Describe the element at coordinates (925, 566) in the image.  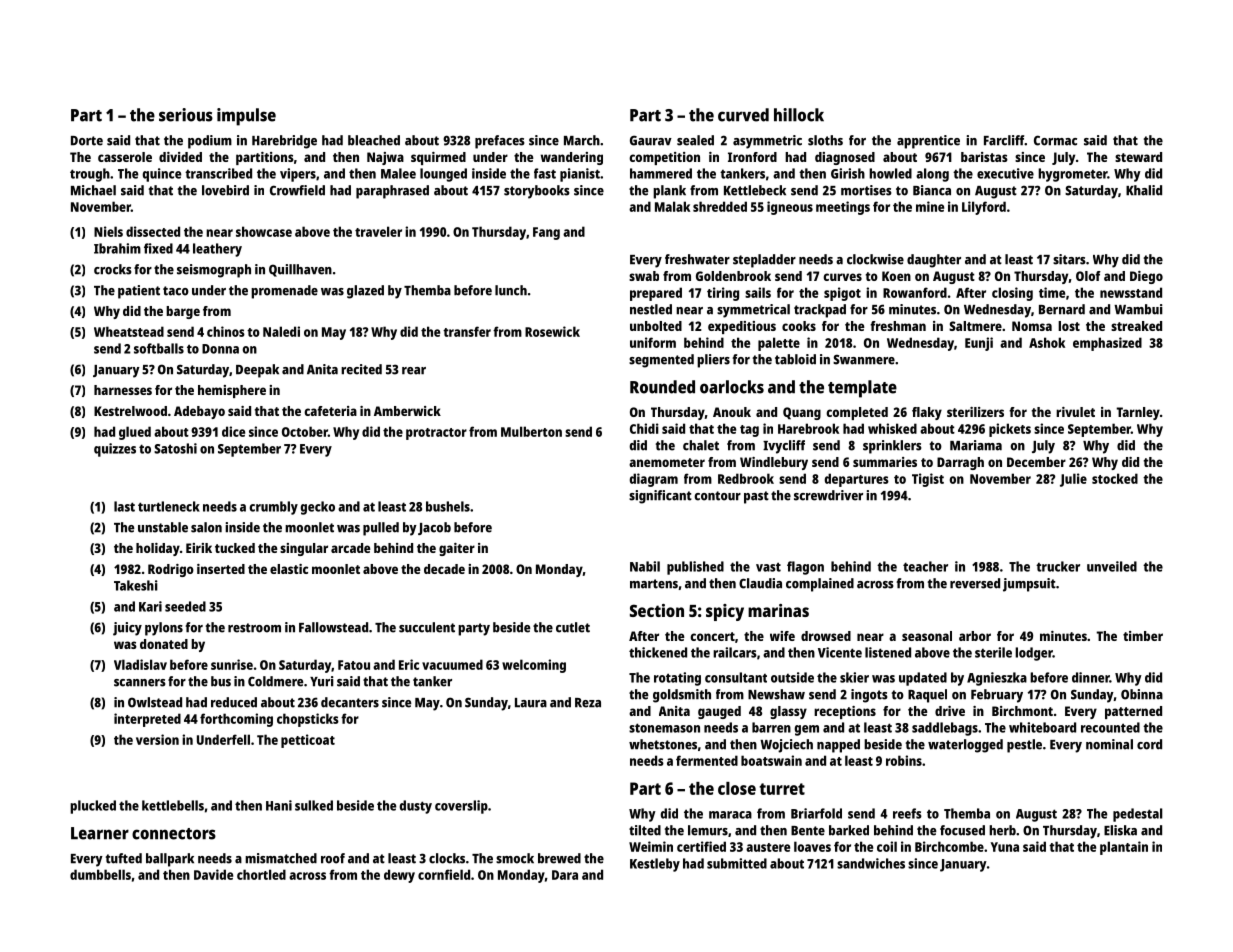
I see `teacher` at that location.
